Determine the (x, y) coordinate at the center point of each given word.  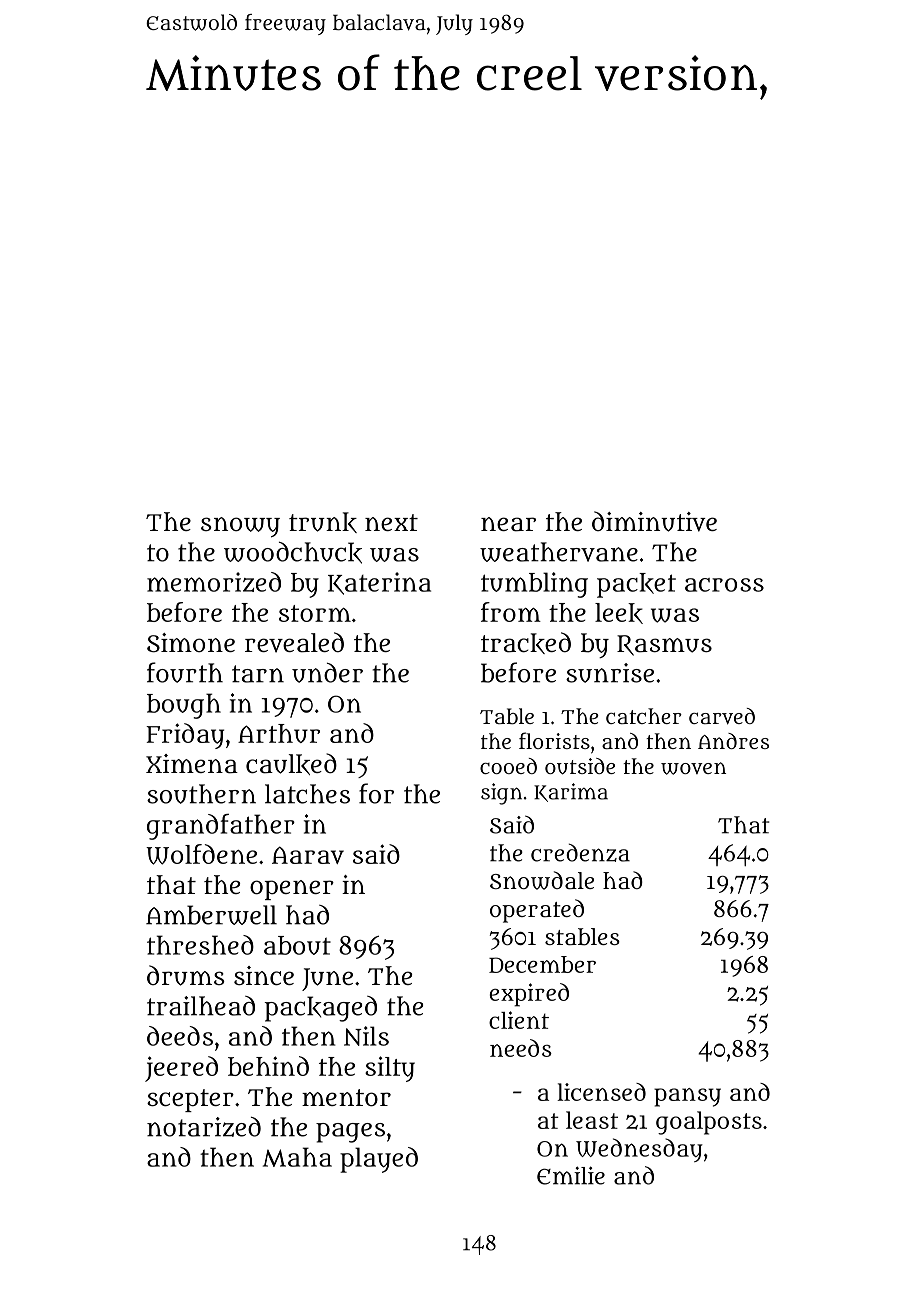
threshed (200, 945)
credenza (580, 853)
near (508, 524)
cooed (508, 766)
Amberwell (211, 915)
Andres (733, 741)
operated (537, 911)
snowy (240, 527)
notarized (204, 1127)
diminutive (654, 521)
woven (693, 768)
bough (184, 706)
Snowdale (542, 880)
